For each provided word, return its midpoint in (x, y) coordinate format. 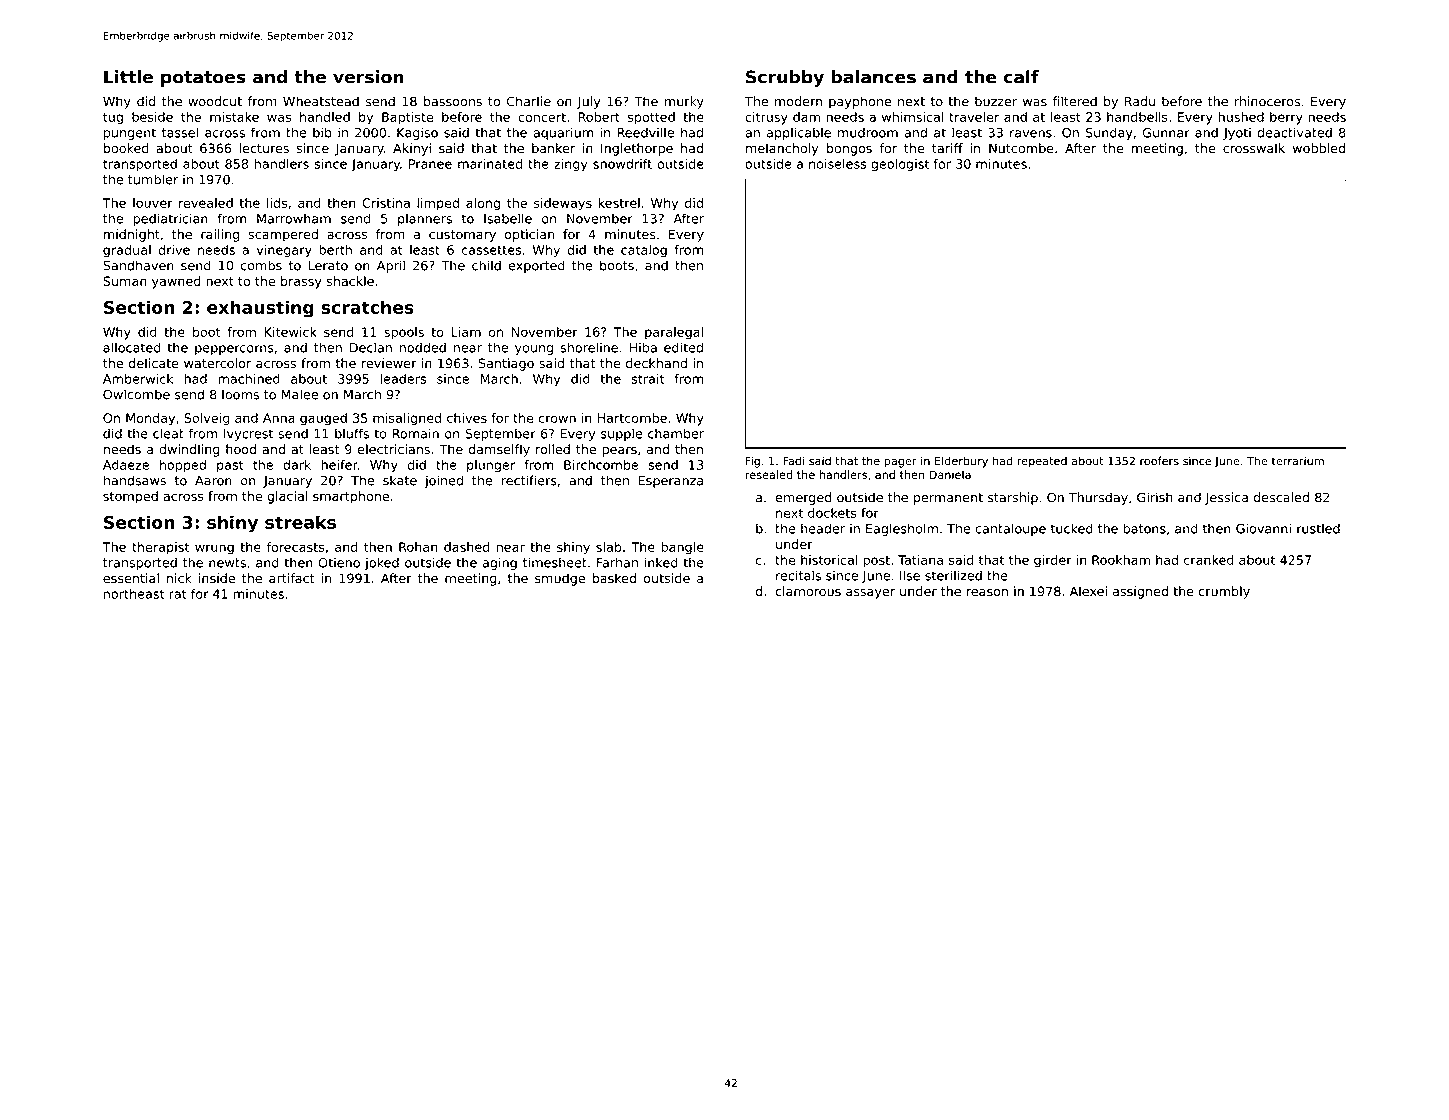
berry (1286, 118)
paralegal (674, 333)
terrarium (1298, 461)
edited (683, 347)
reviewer (389, 363)
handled (325, 117)
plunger (491, 466)
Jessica (1226, 498)
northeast (134, 594)
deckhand (656, 363)
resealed (769, 474)
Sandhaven (138, 265)
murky (684, 102)
